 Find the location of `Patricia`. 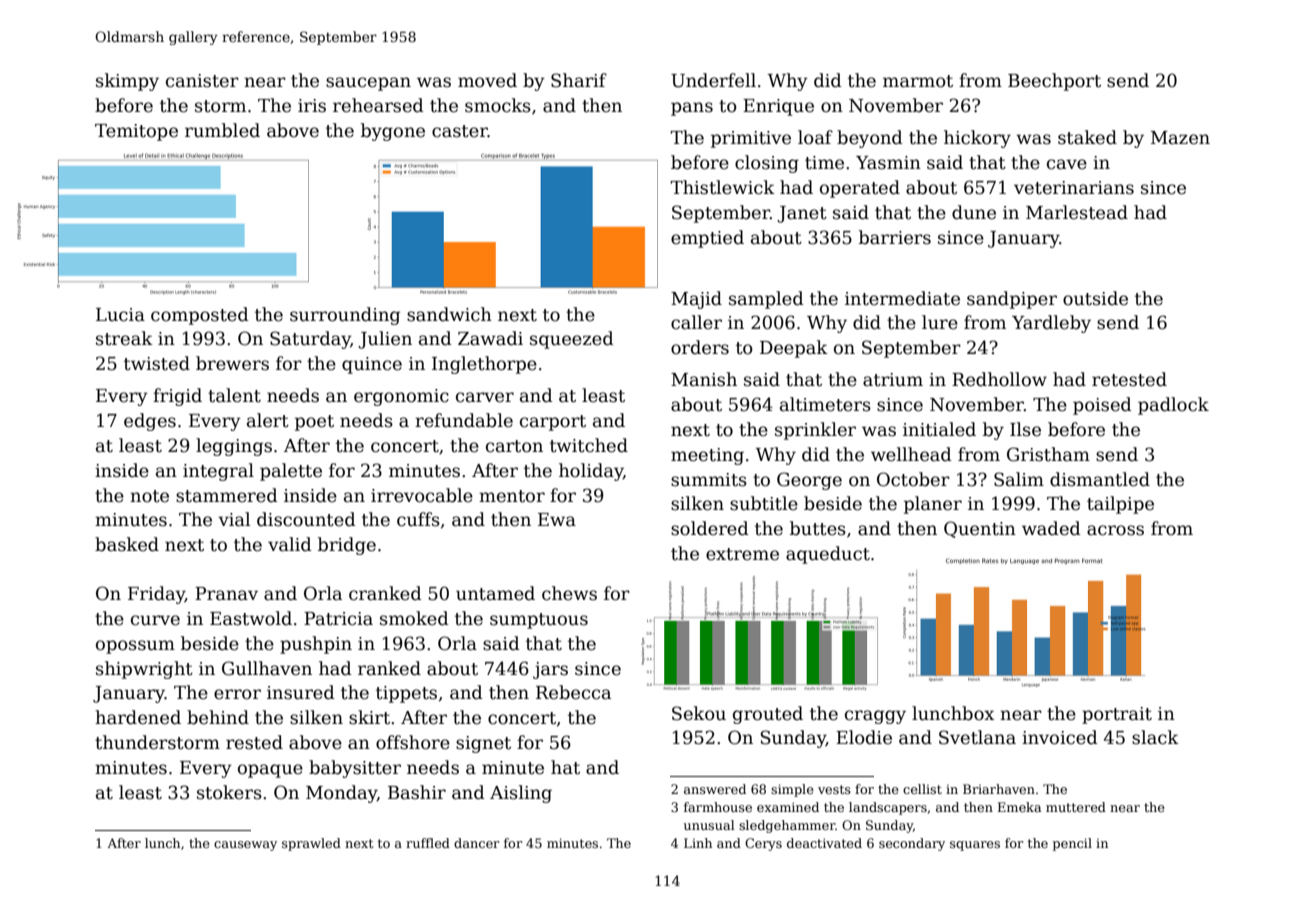

Patricia is located at coordinates (338, 619).
